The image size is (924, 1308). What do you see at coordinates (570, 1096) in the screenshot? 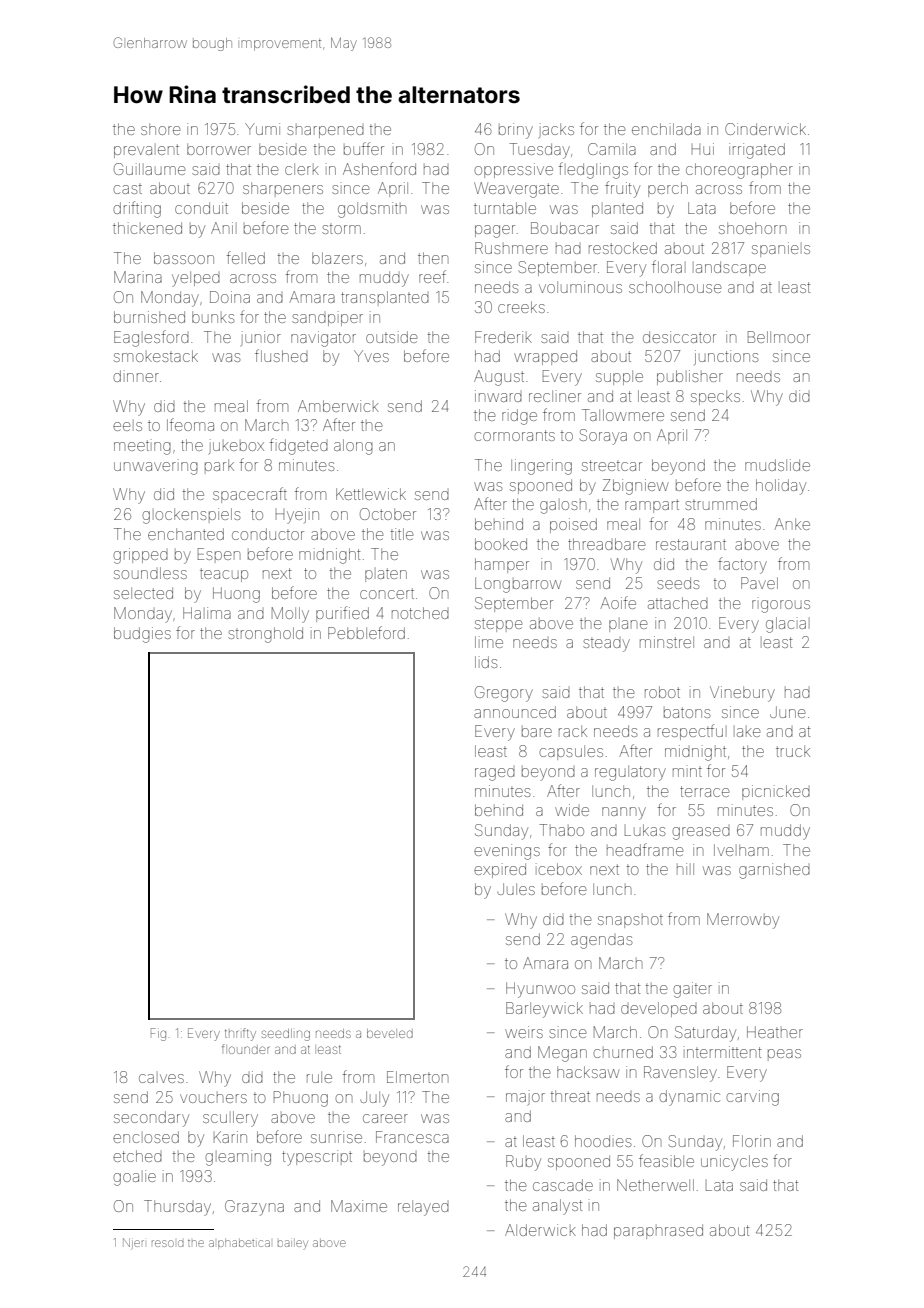
I see `threat` at bounding box center [570, 1096].
